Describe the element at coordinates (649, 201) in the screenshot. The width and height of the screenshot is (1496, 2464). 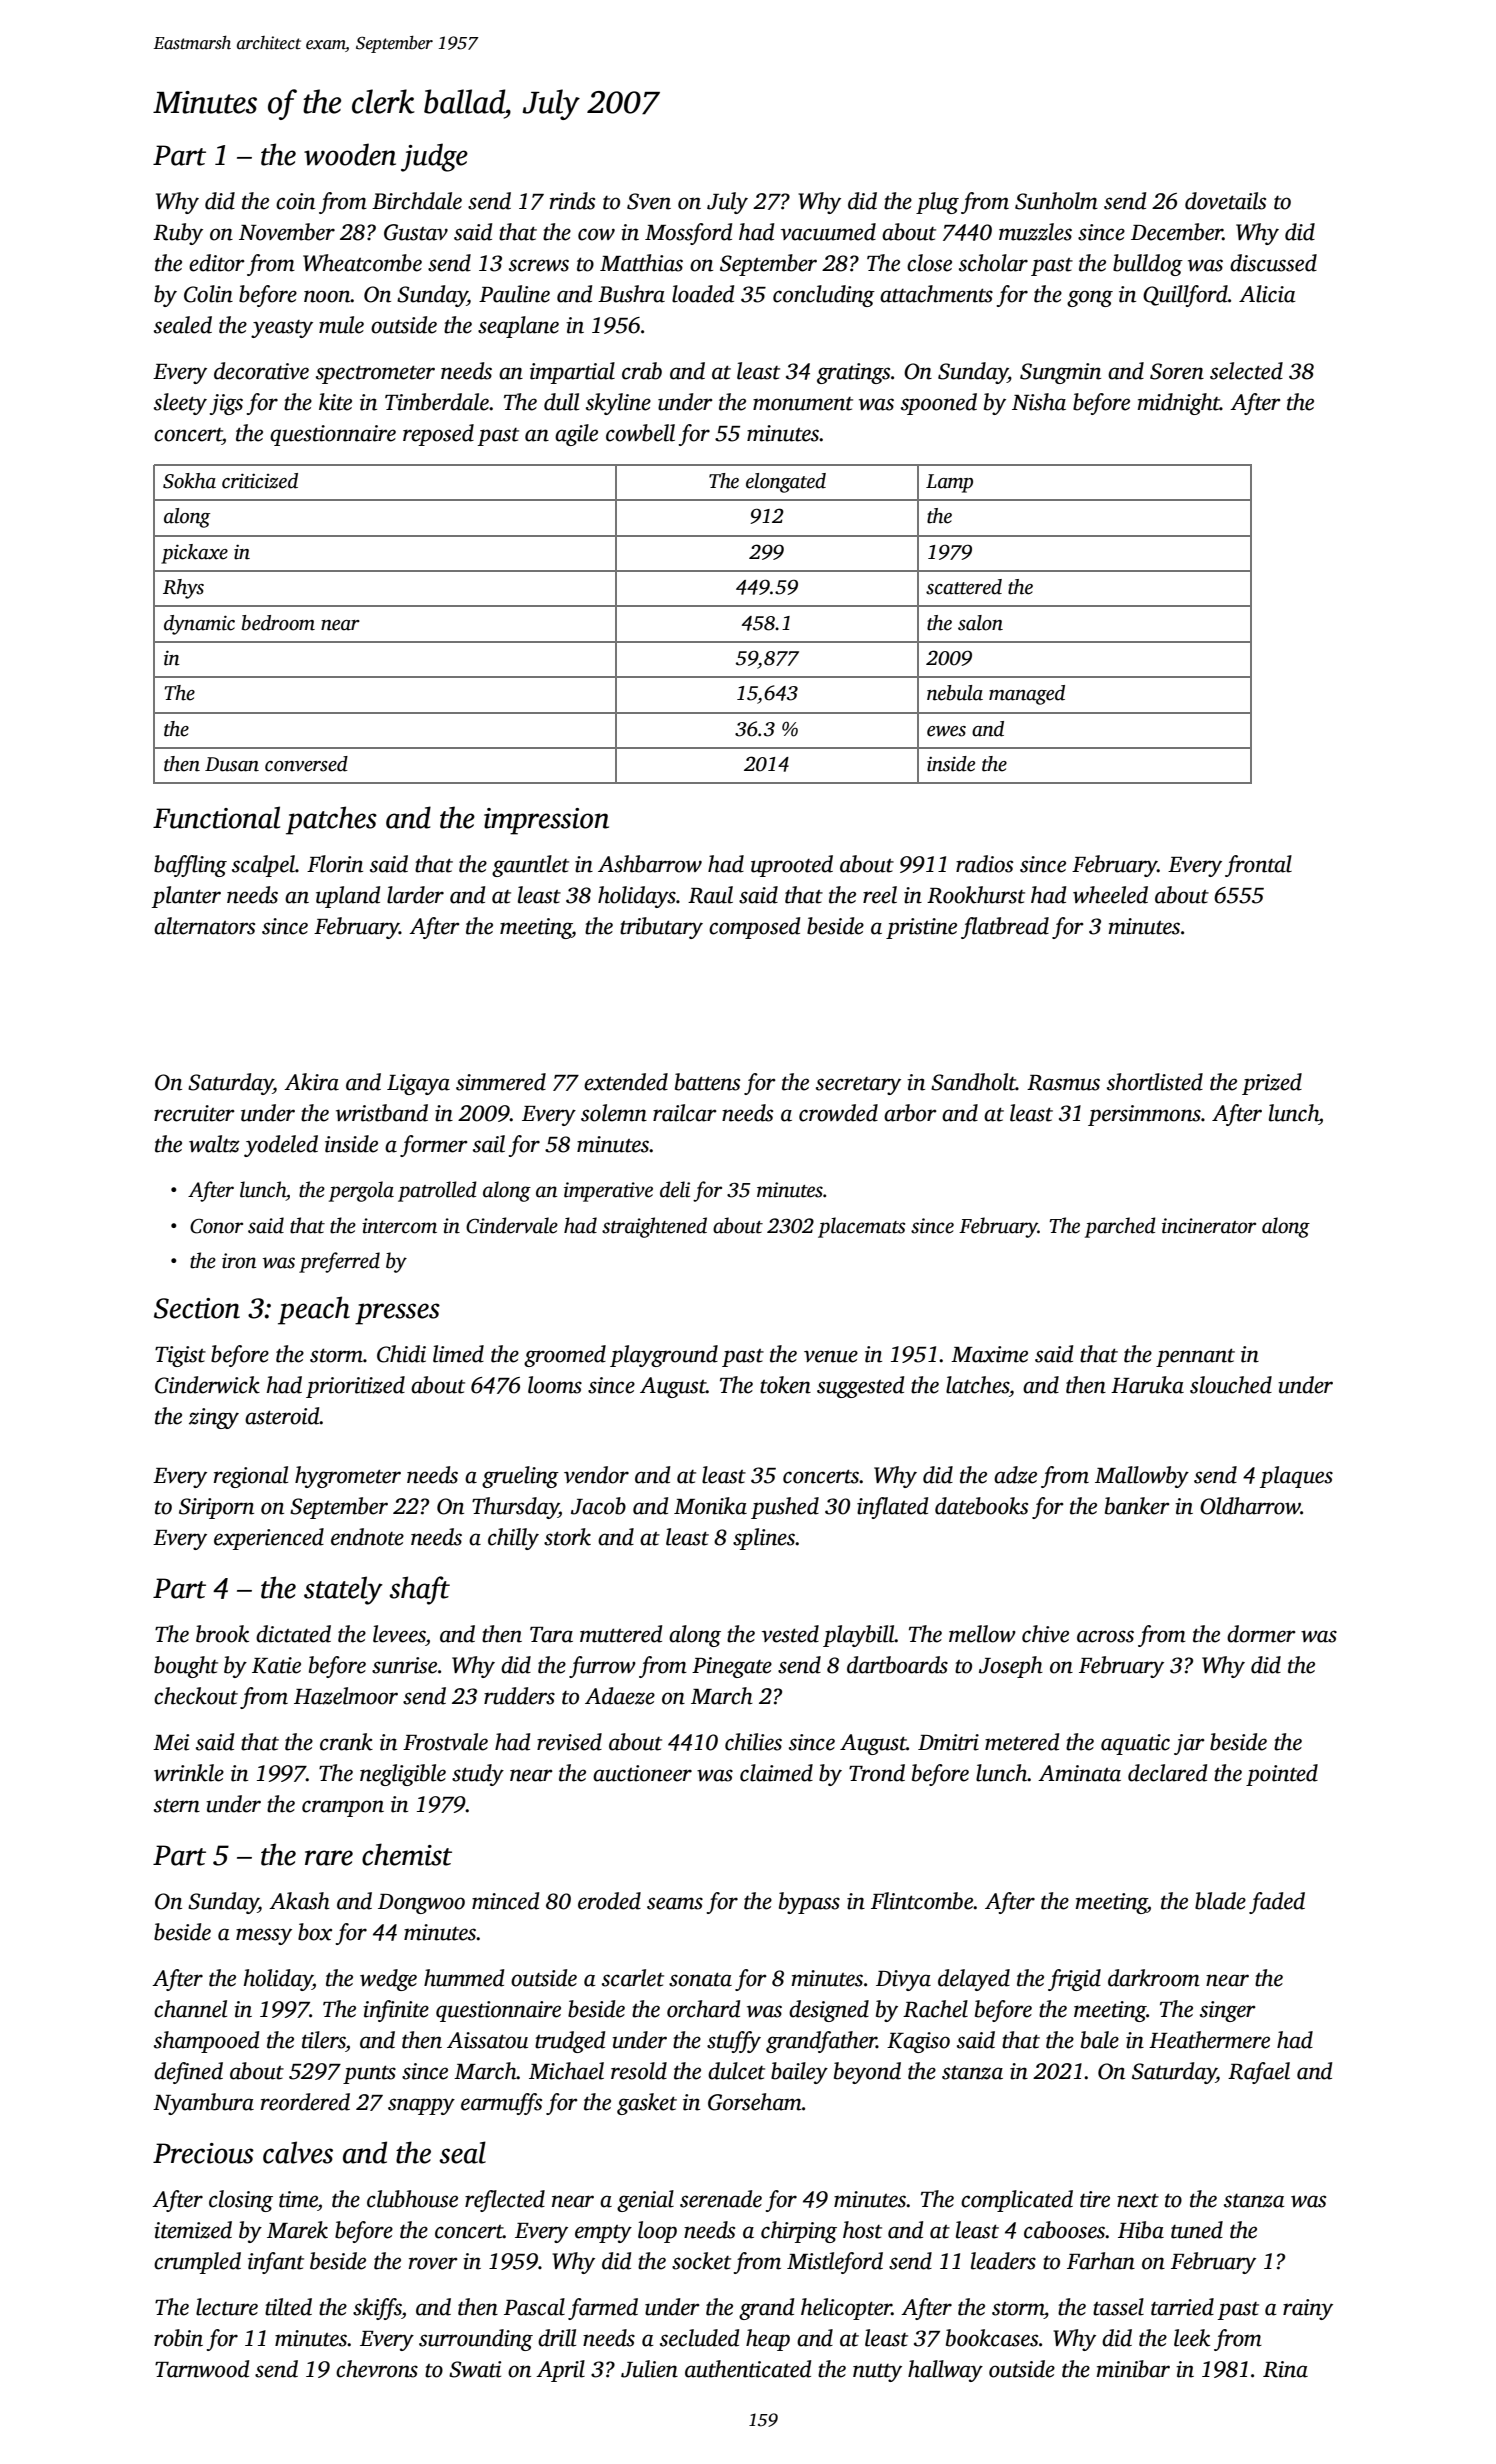
I see `Sven` at that location.
